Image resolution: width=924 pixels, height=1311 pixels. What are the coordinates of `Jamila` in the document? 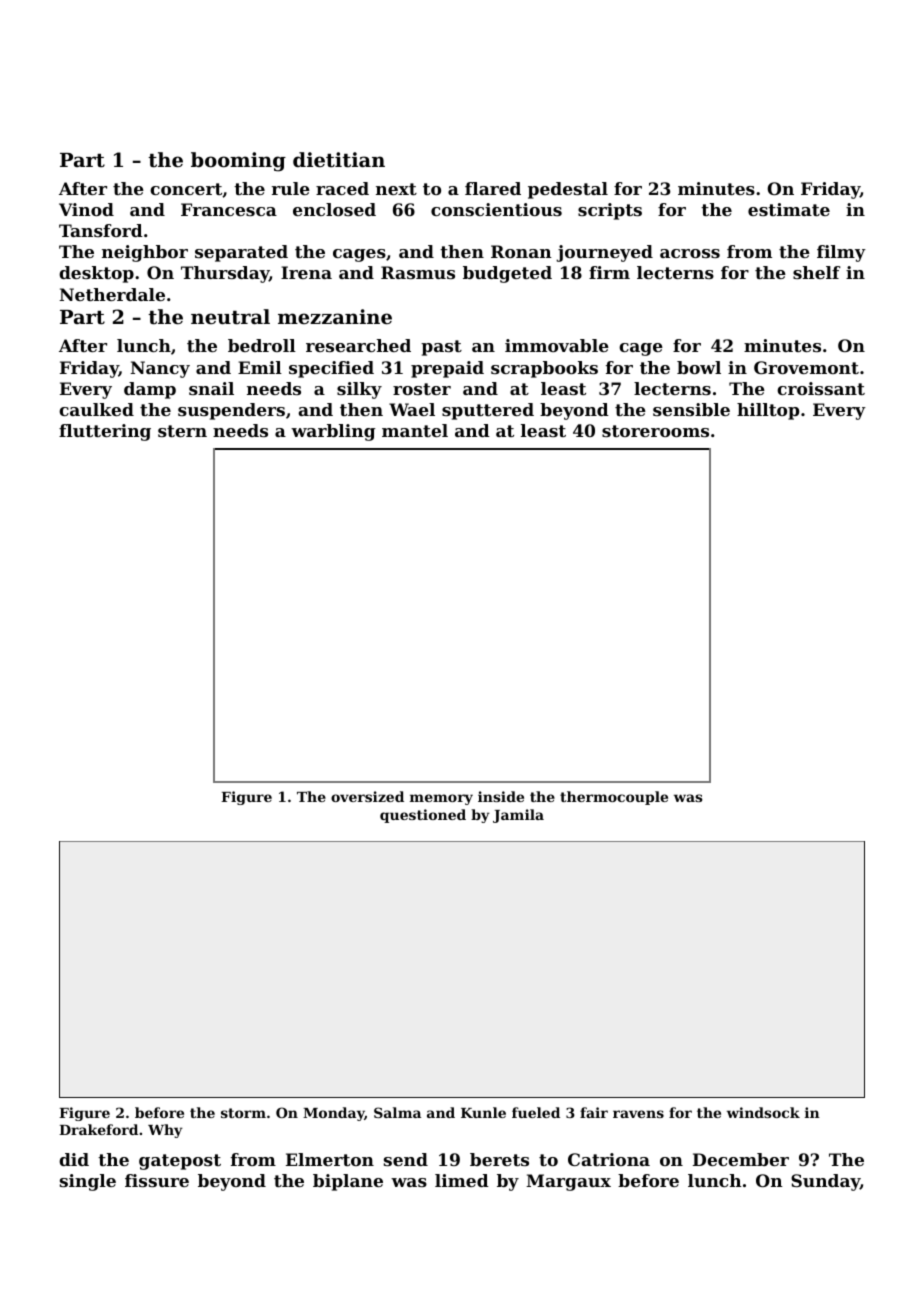 It's located at (518, 816).
